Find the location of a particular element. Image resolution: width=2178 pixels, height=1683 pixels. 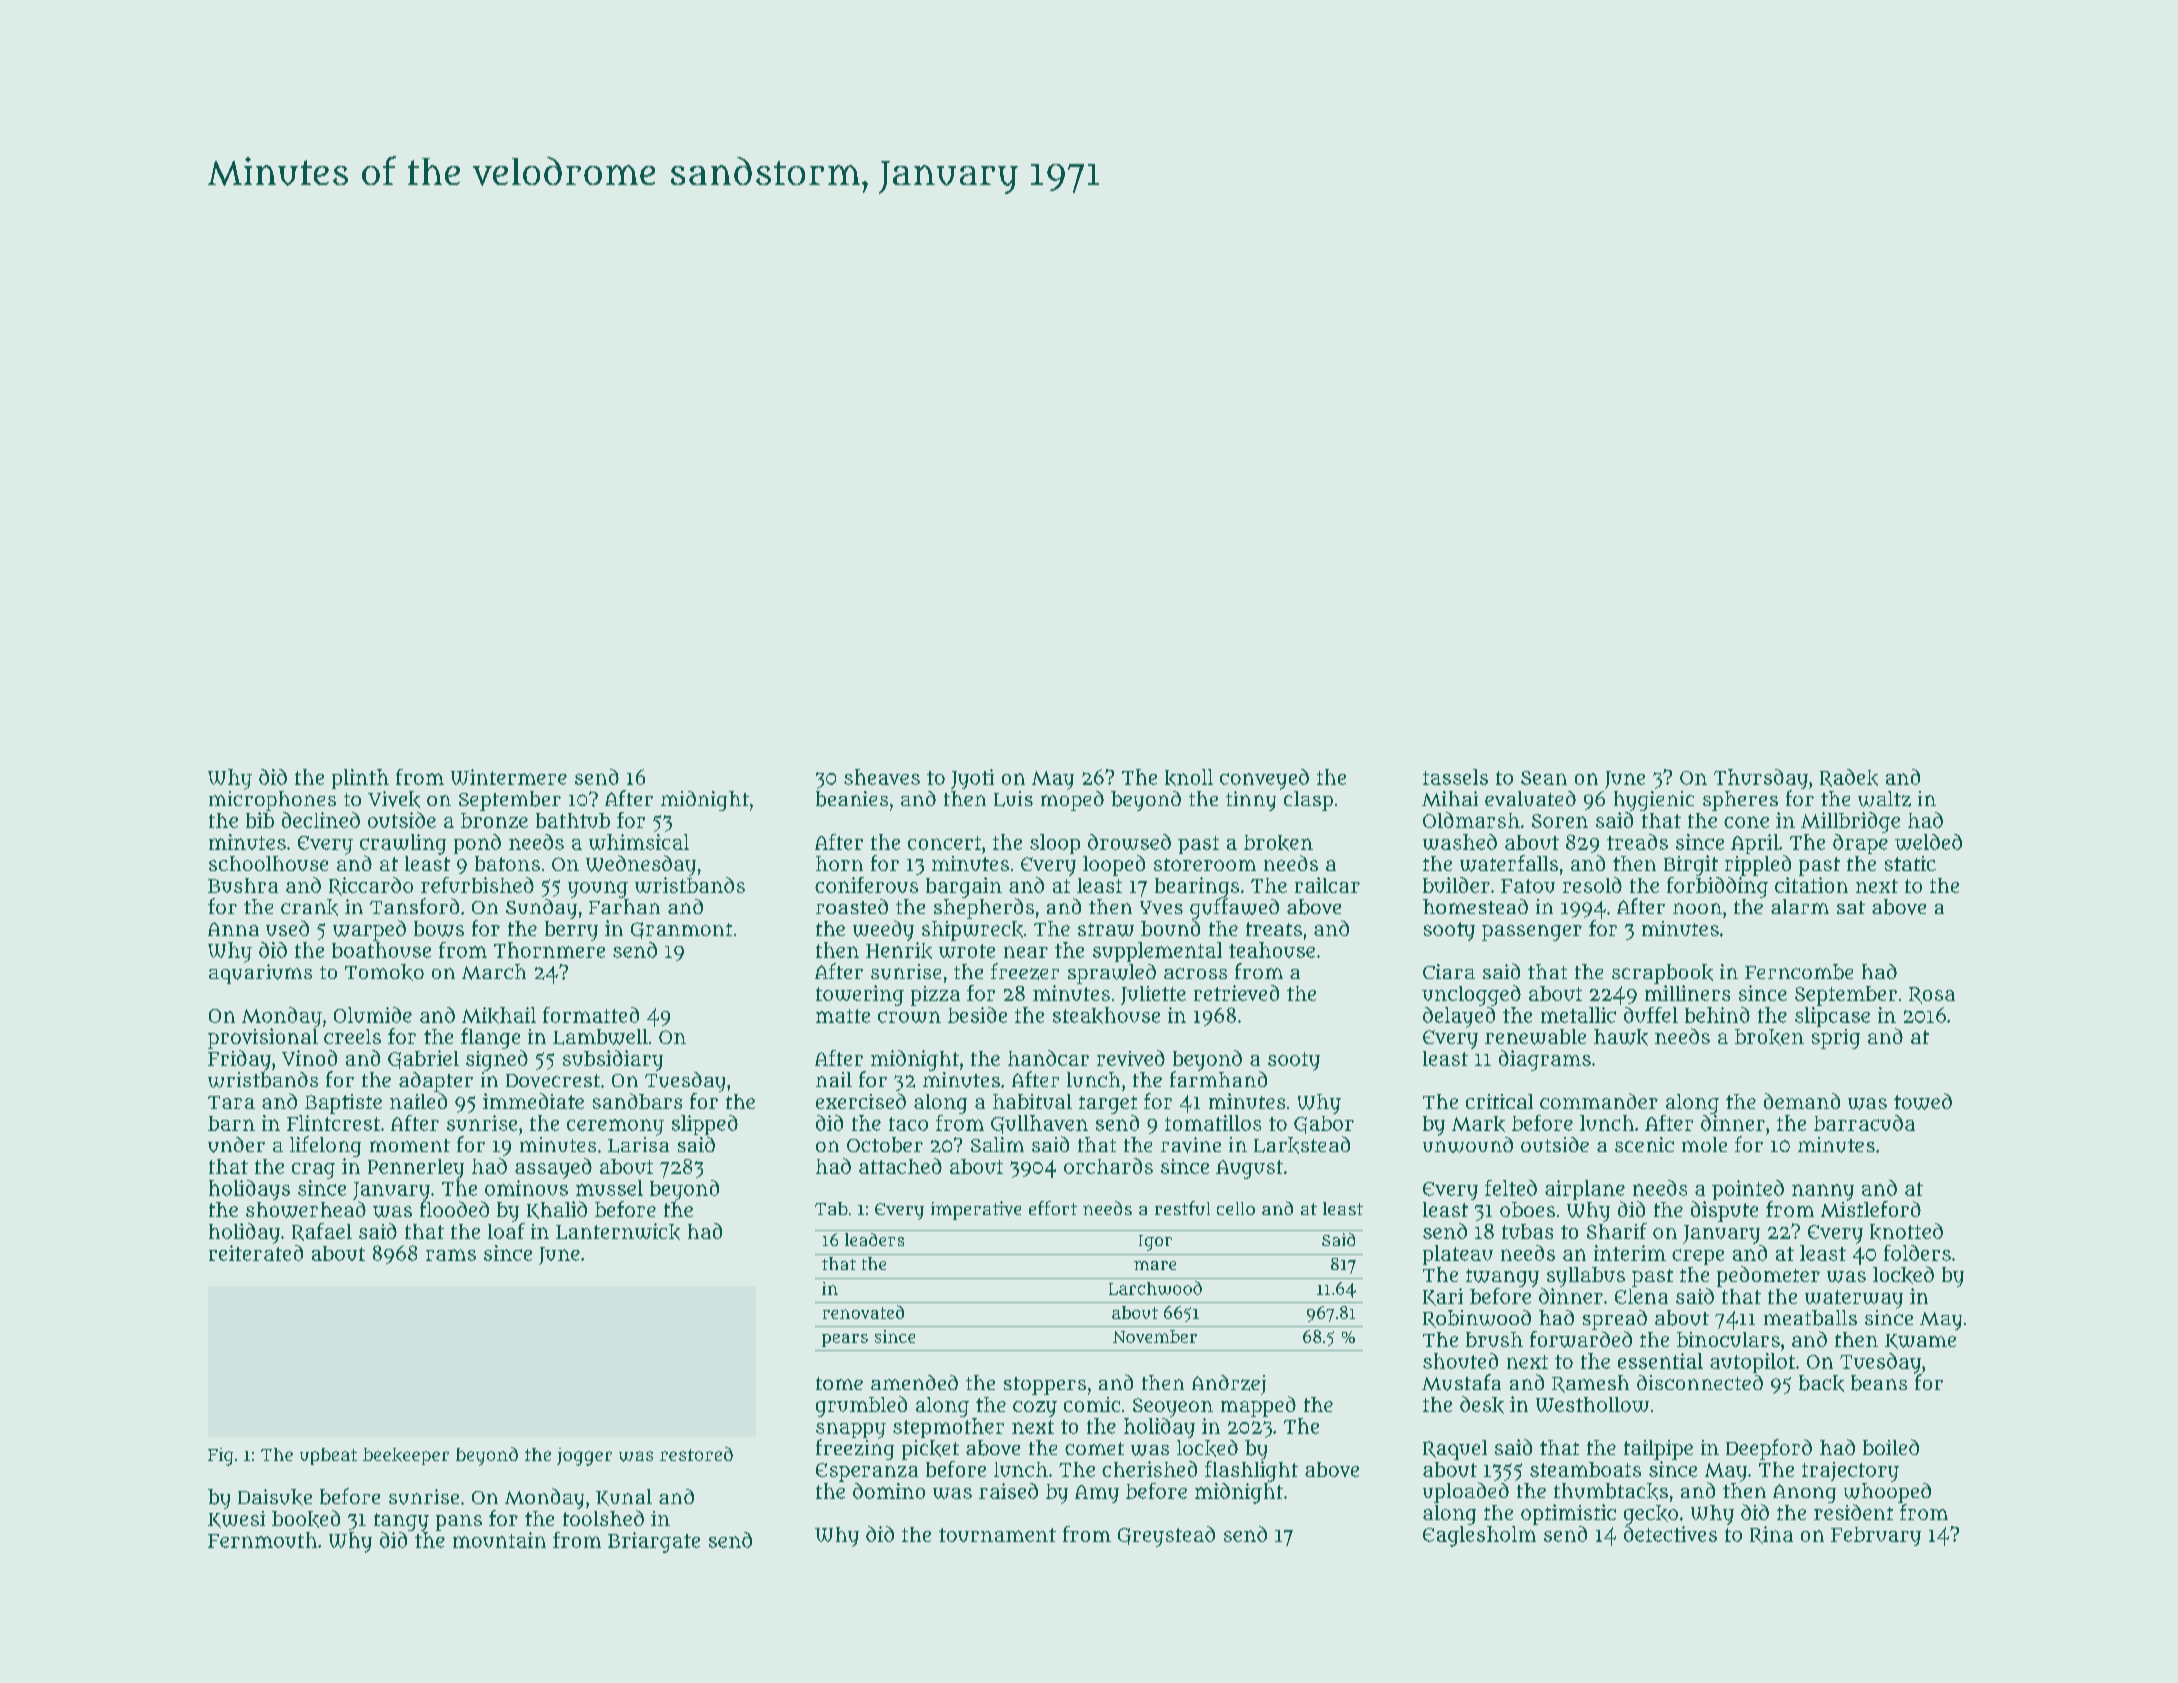

reiterated is located at coordinates (256, 1253).
